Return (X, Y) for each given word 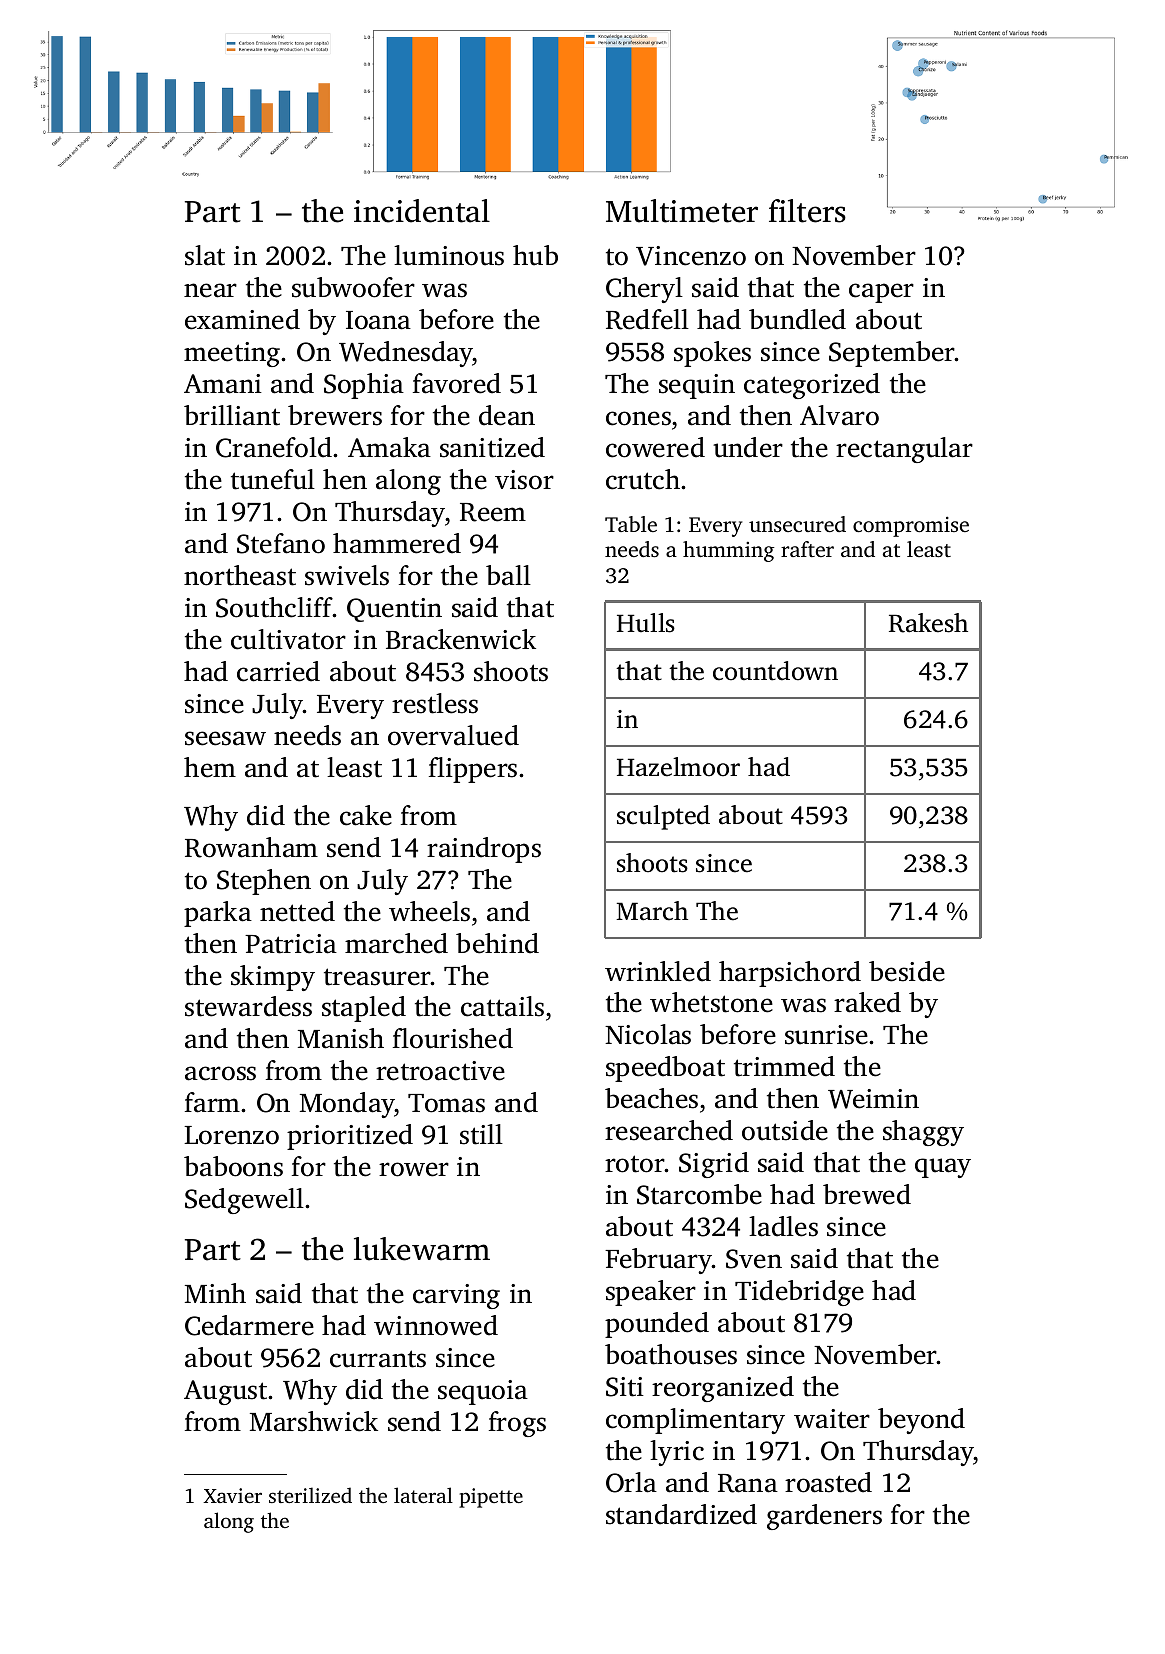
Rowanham (251, 847)
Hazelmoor (678, 767)
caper (881, 293)
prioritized (350, 1137)
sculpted (663, 817)
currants (378, 1359)
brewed (867, 1194)
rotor (635, 1164)
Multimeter (682, 211)
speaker (651, 1293)
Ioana (378, 320)
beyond (921, 1421)
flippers (473, 770)
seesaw (225, 738)
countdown (775, 671)
